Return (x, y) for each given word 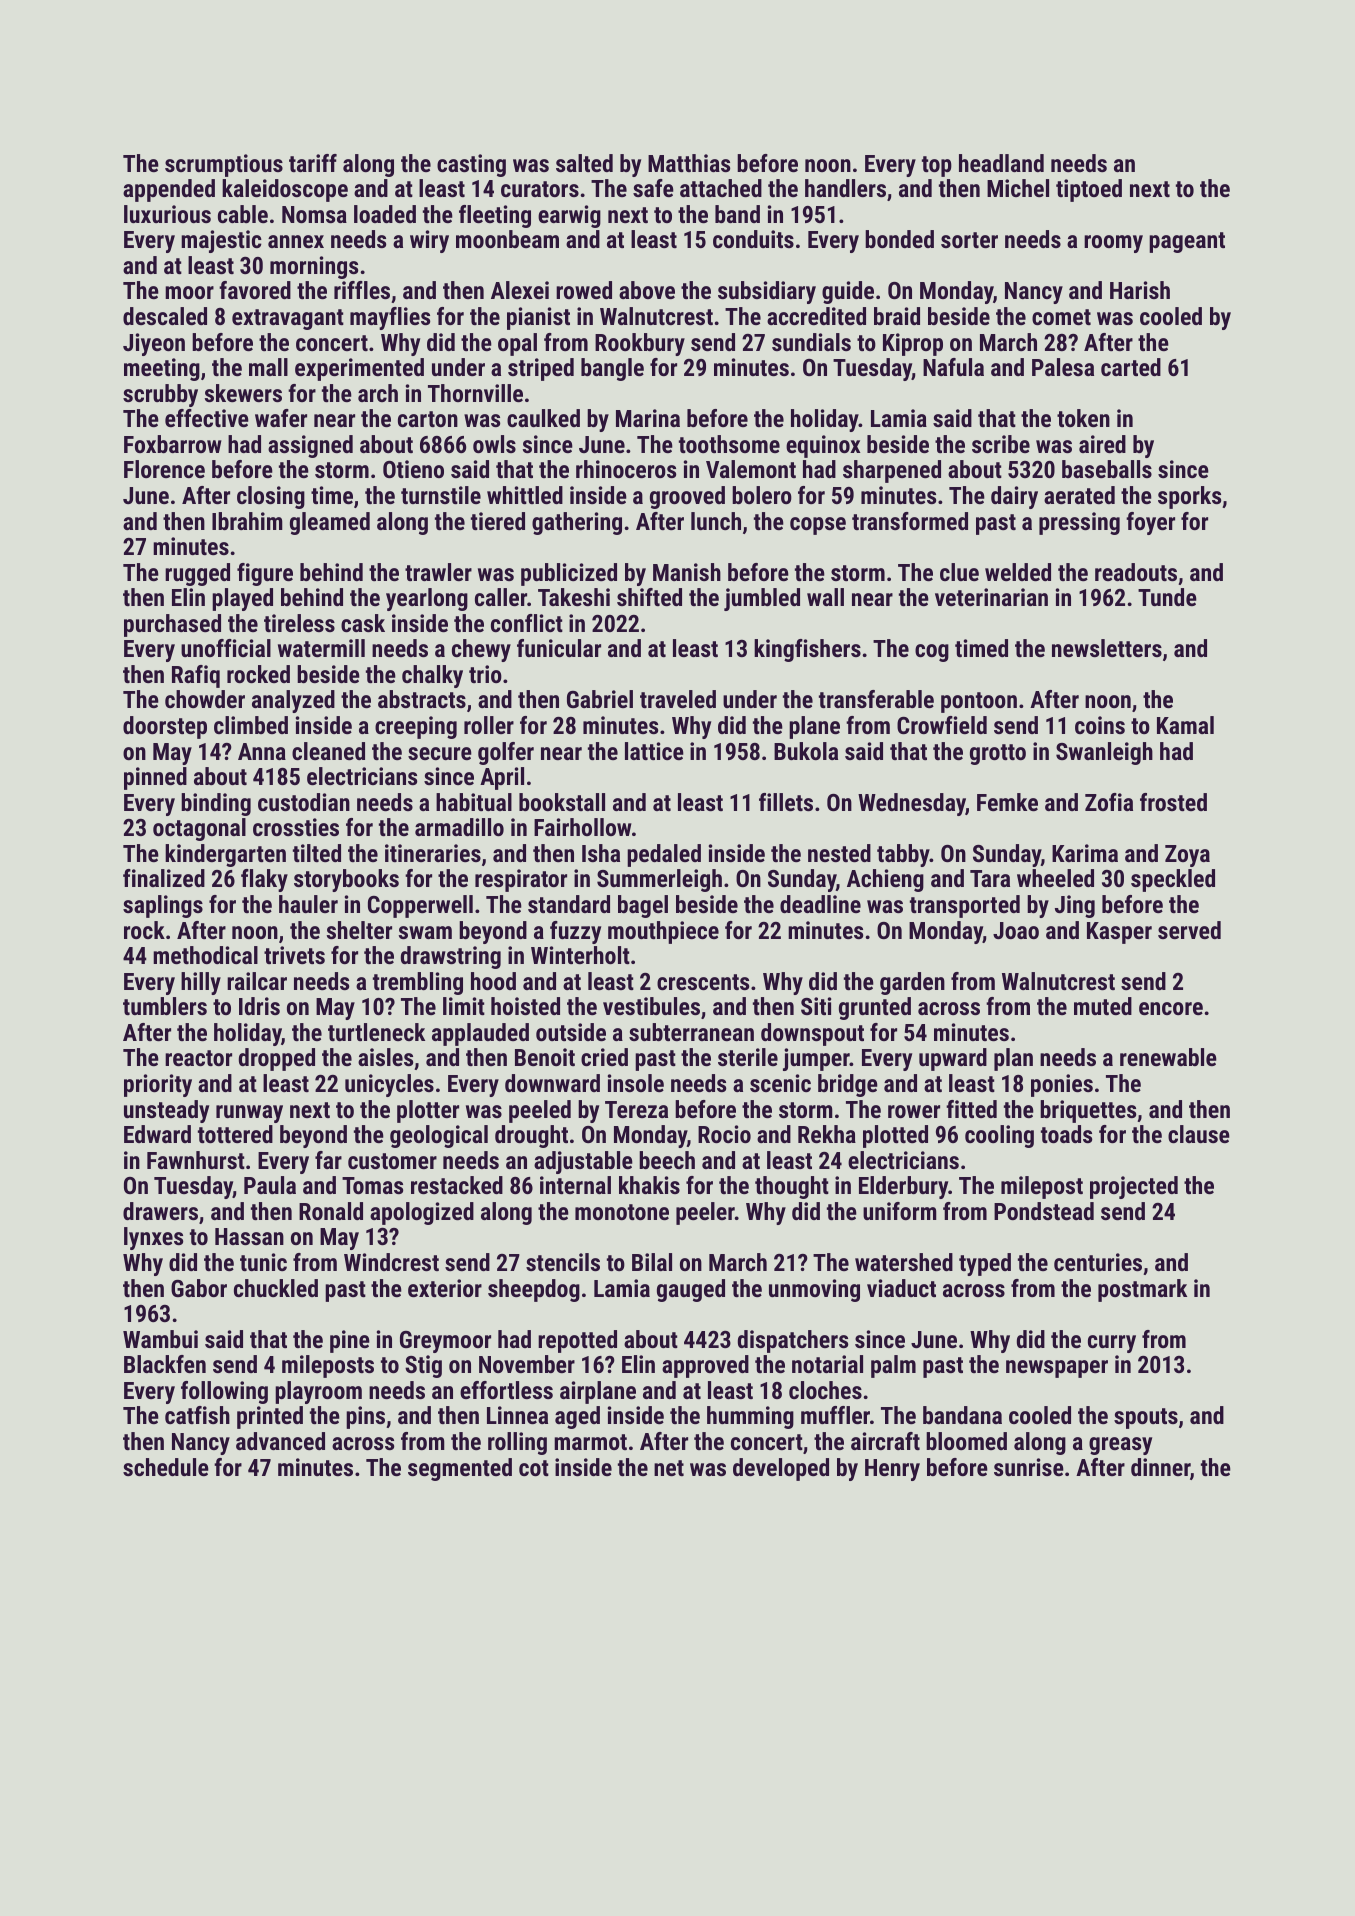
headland (1001, 163)
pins (365, 1417)
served (1189, 930)
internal (575, 1185)
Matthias (689, 163)
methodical (205, 955)
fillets (786, 802)
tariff (313, 163)
